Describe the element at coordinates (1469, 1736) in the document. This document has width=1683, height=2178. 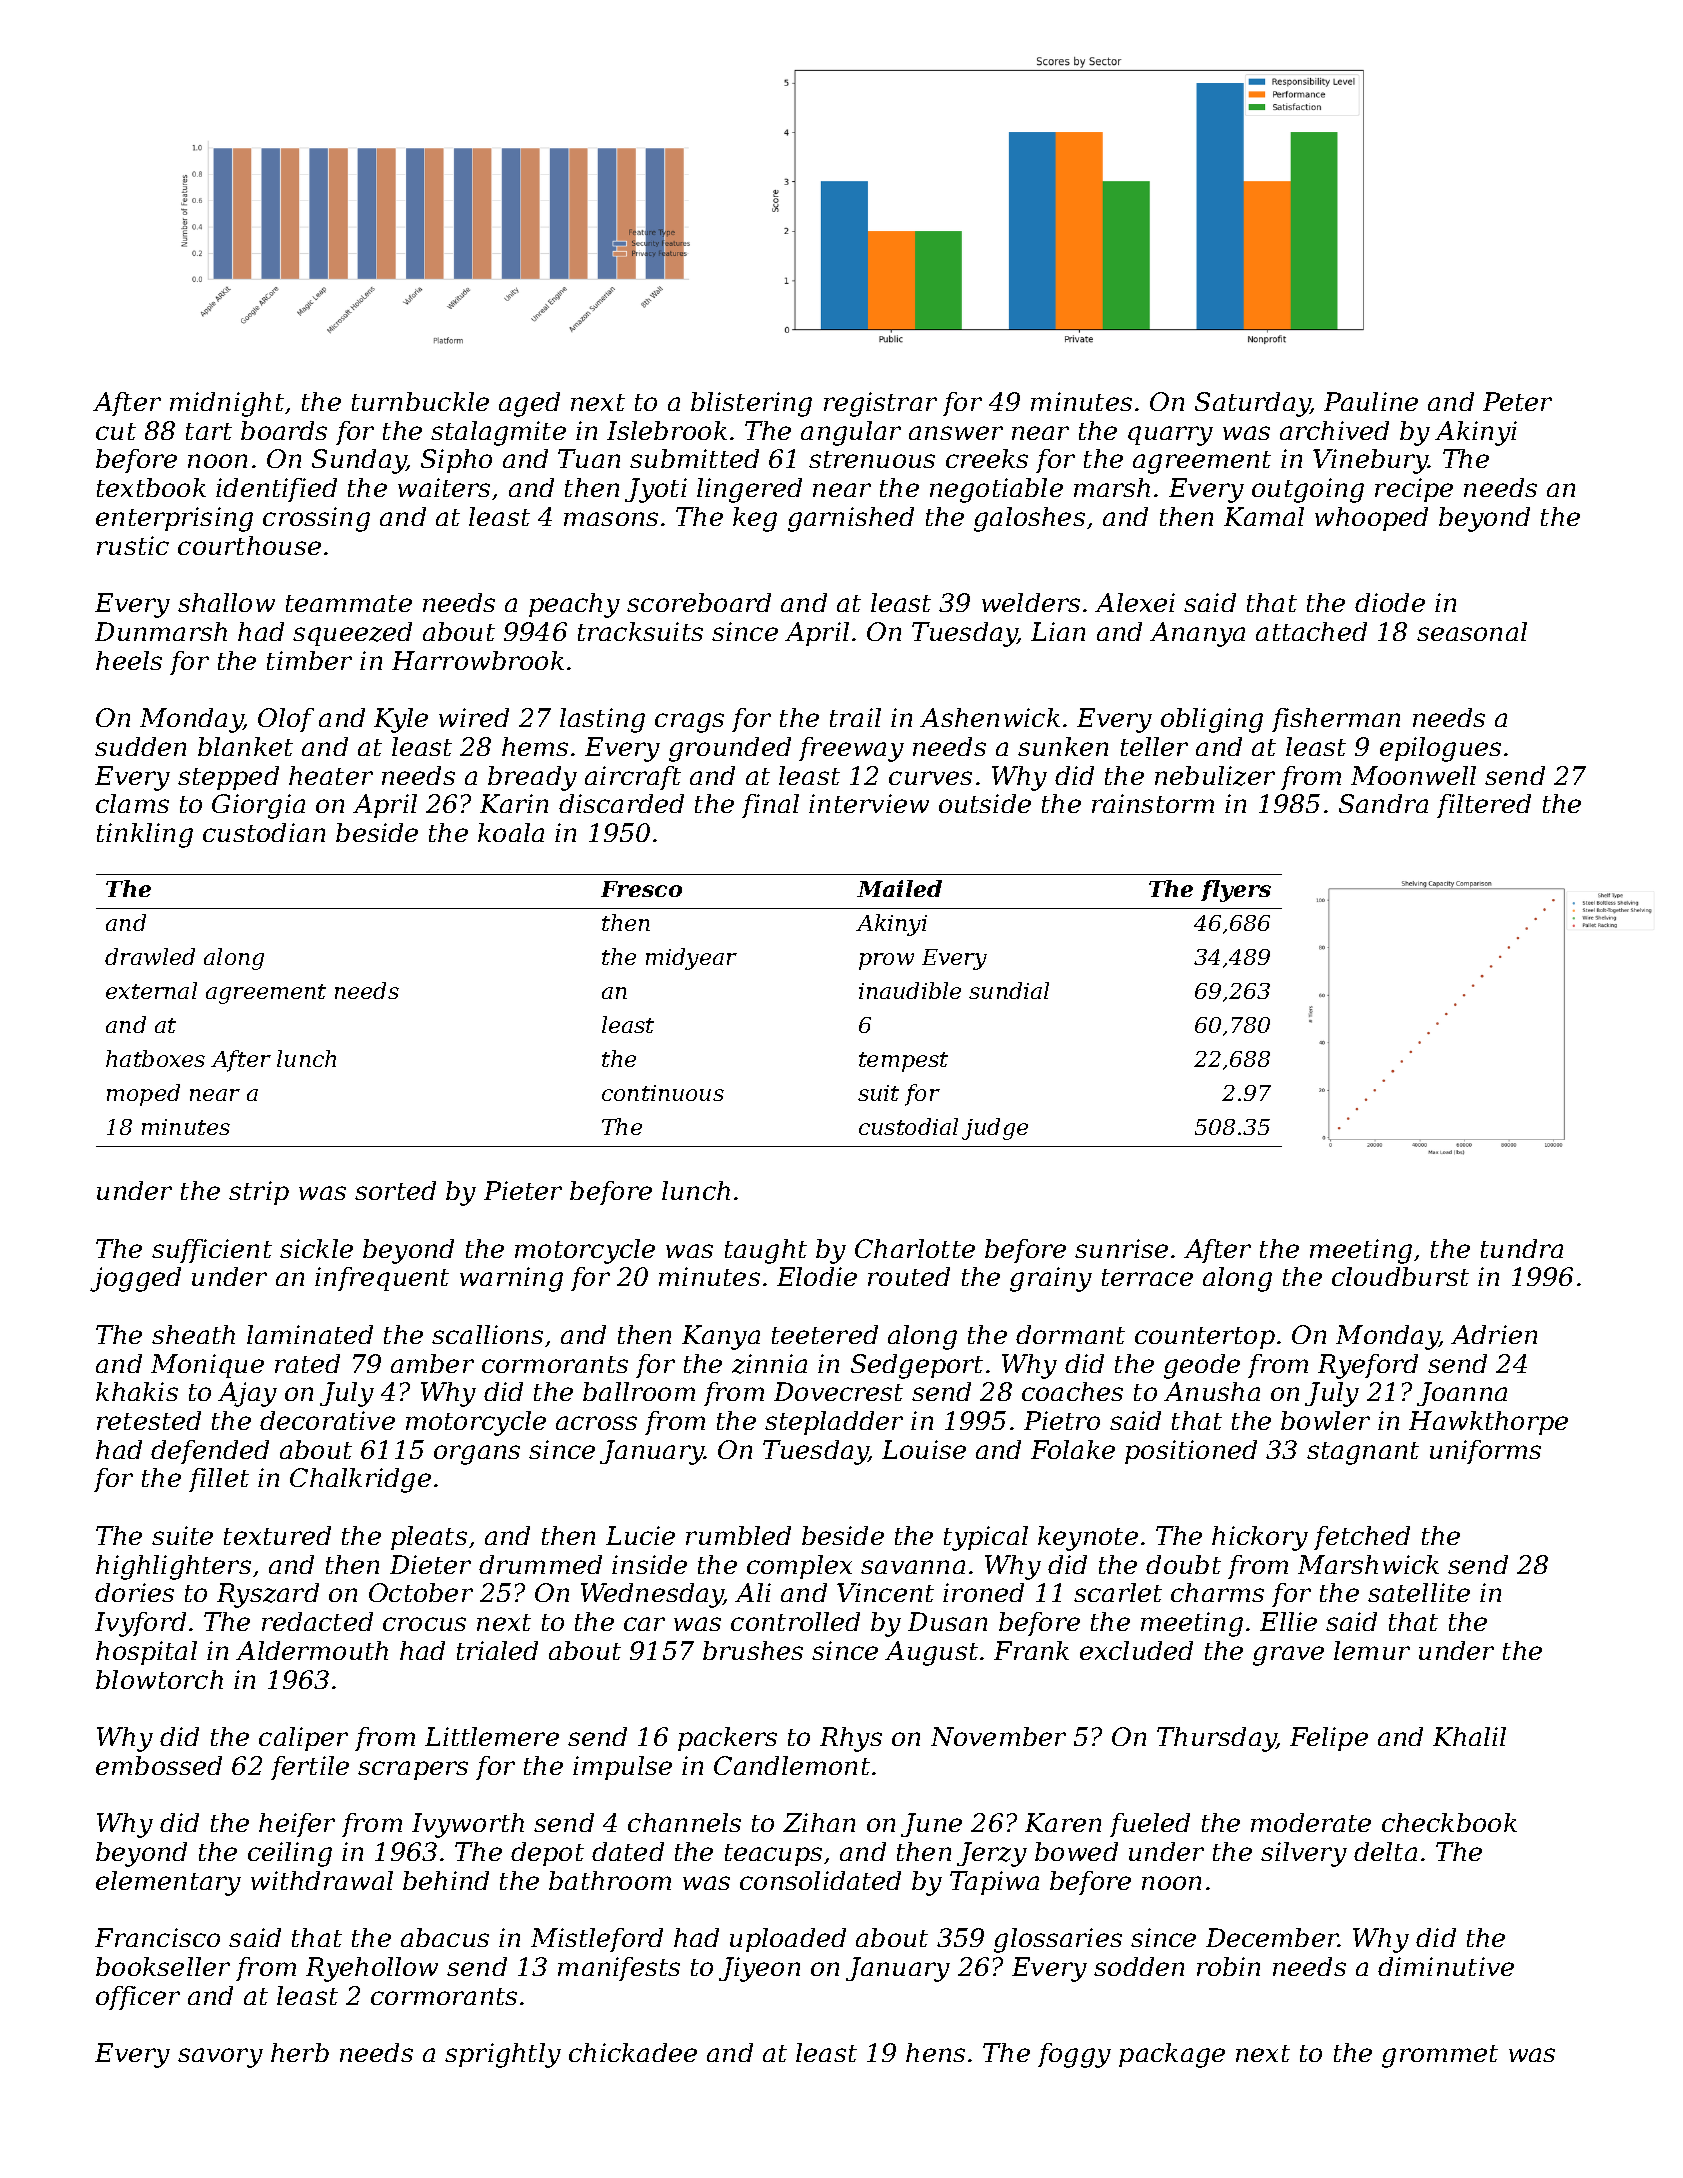
I see `Khalil` at that location.
